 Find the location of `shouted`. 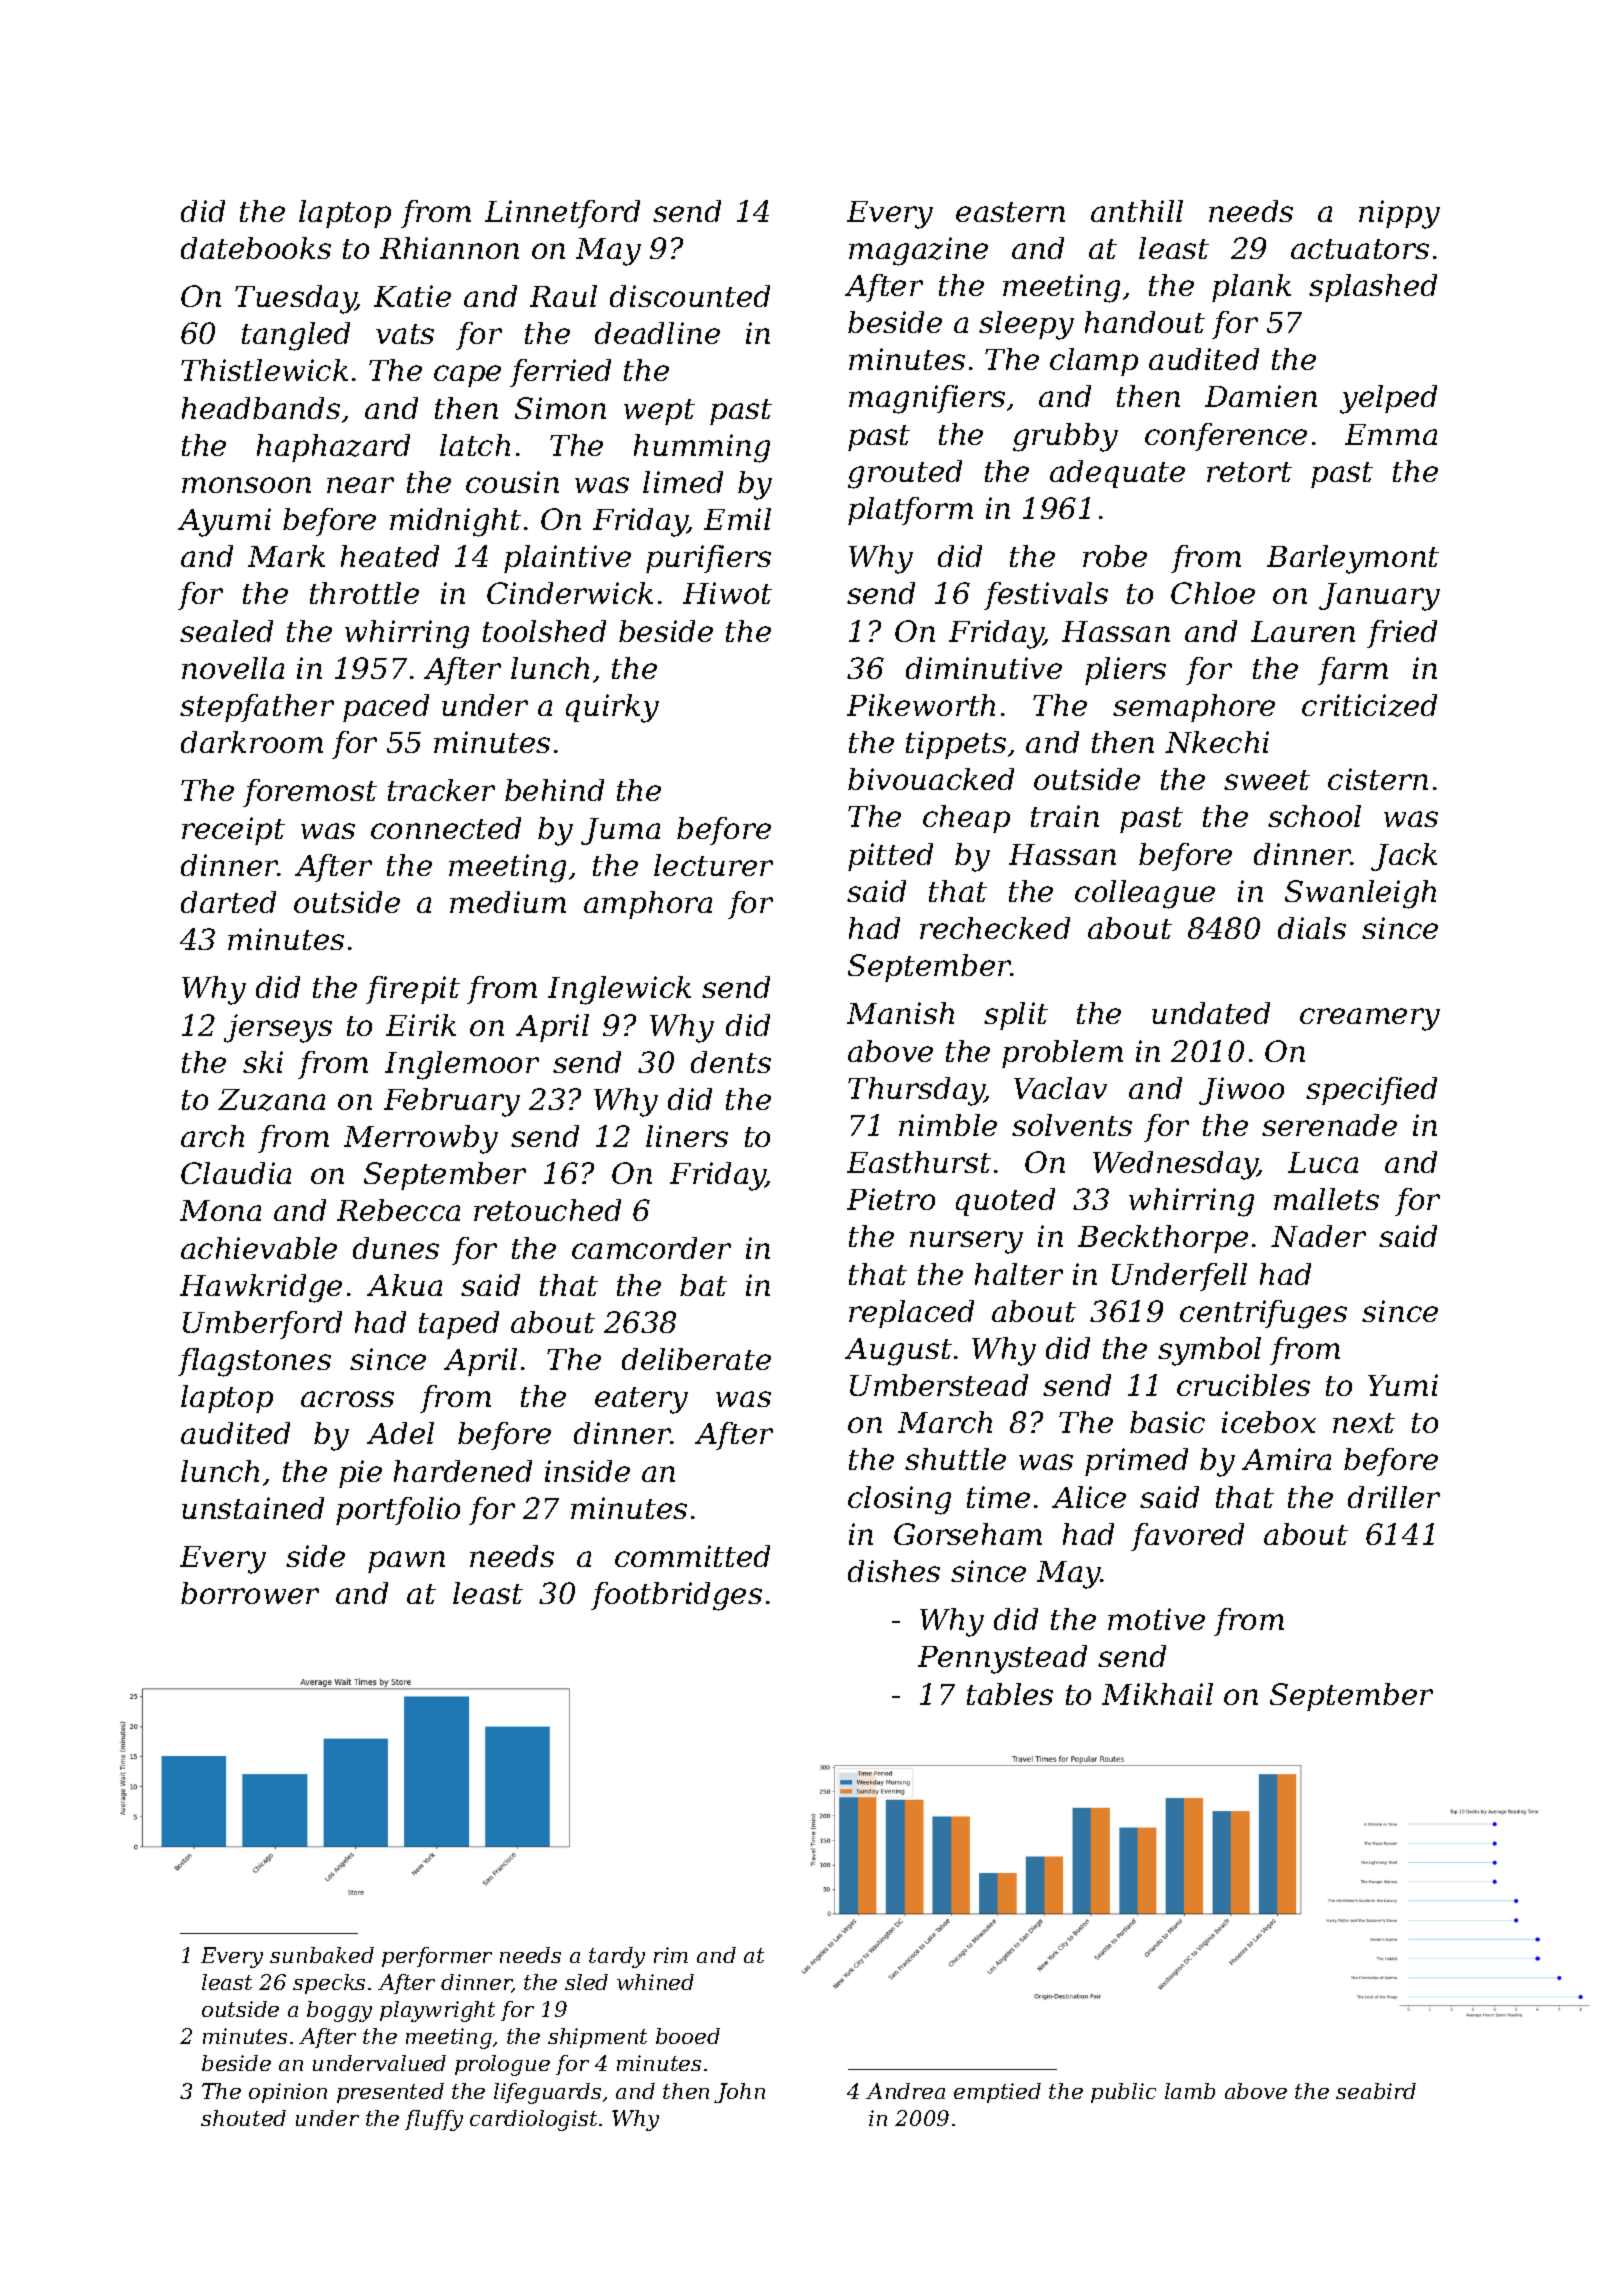

shouted is located at coordinates (243, 2118).
